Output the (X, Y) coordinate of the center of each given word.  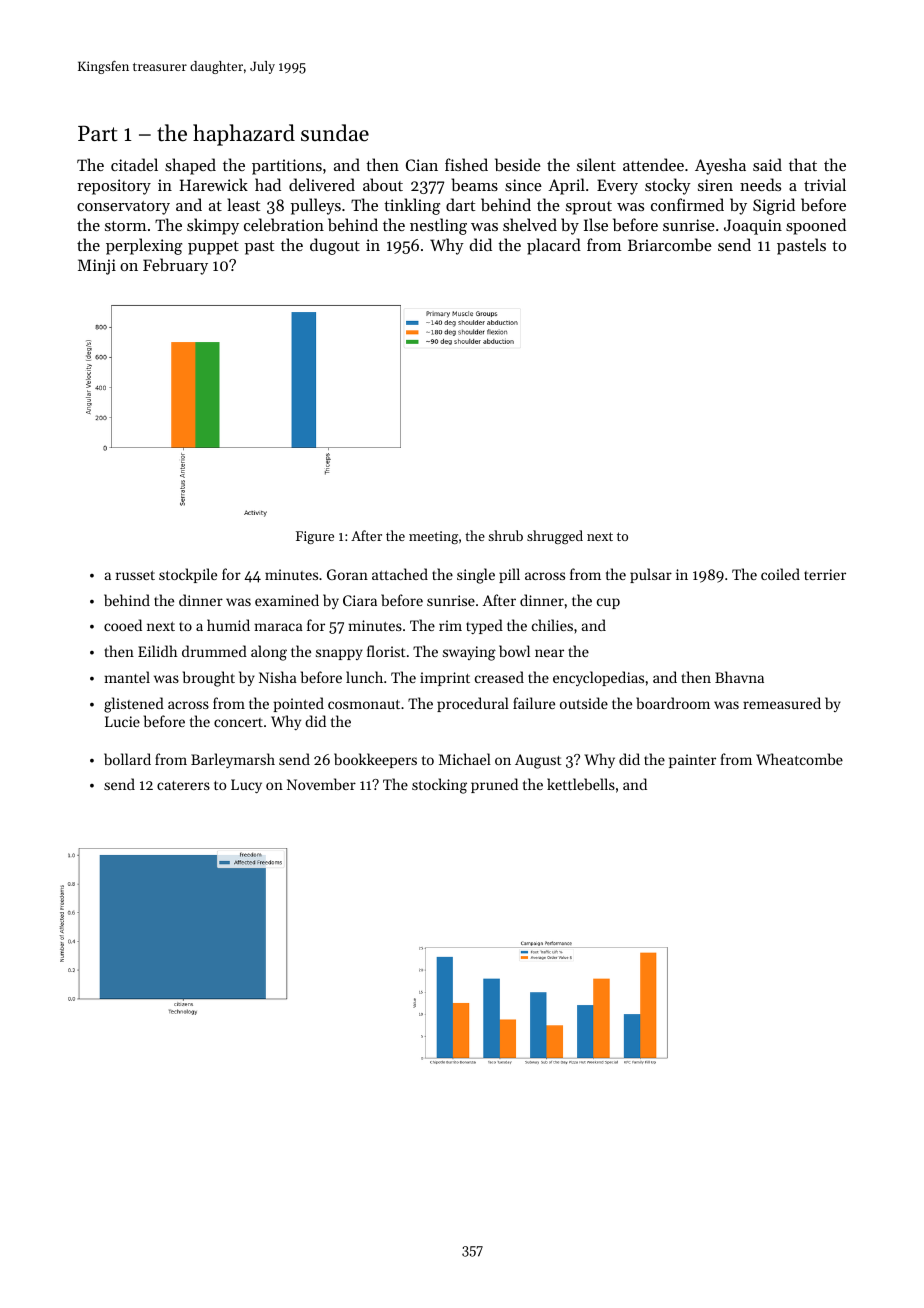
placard (554, 246)
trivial (825, 184)
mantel (127, 677)
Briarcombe (670, 244)
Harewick (214, 184)
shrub (505, 535)
